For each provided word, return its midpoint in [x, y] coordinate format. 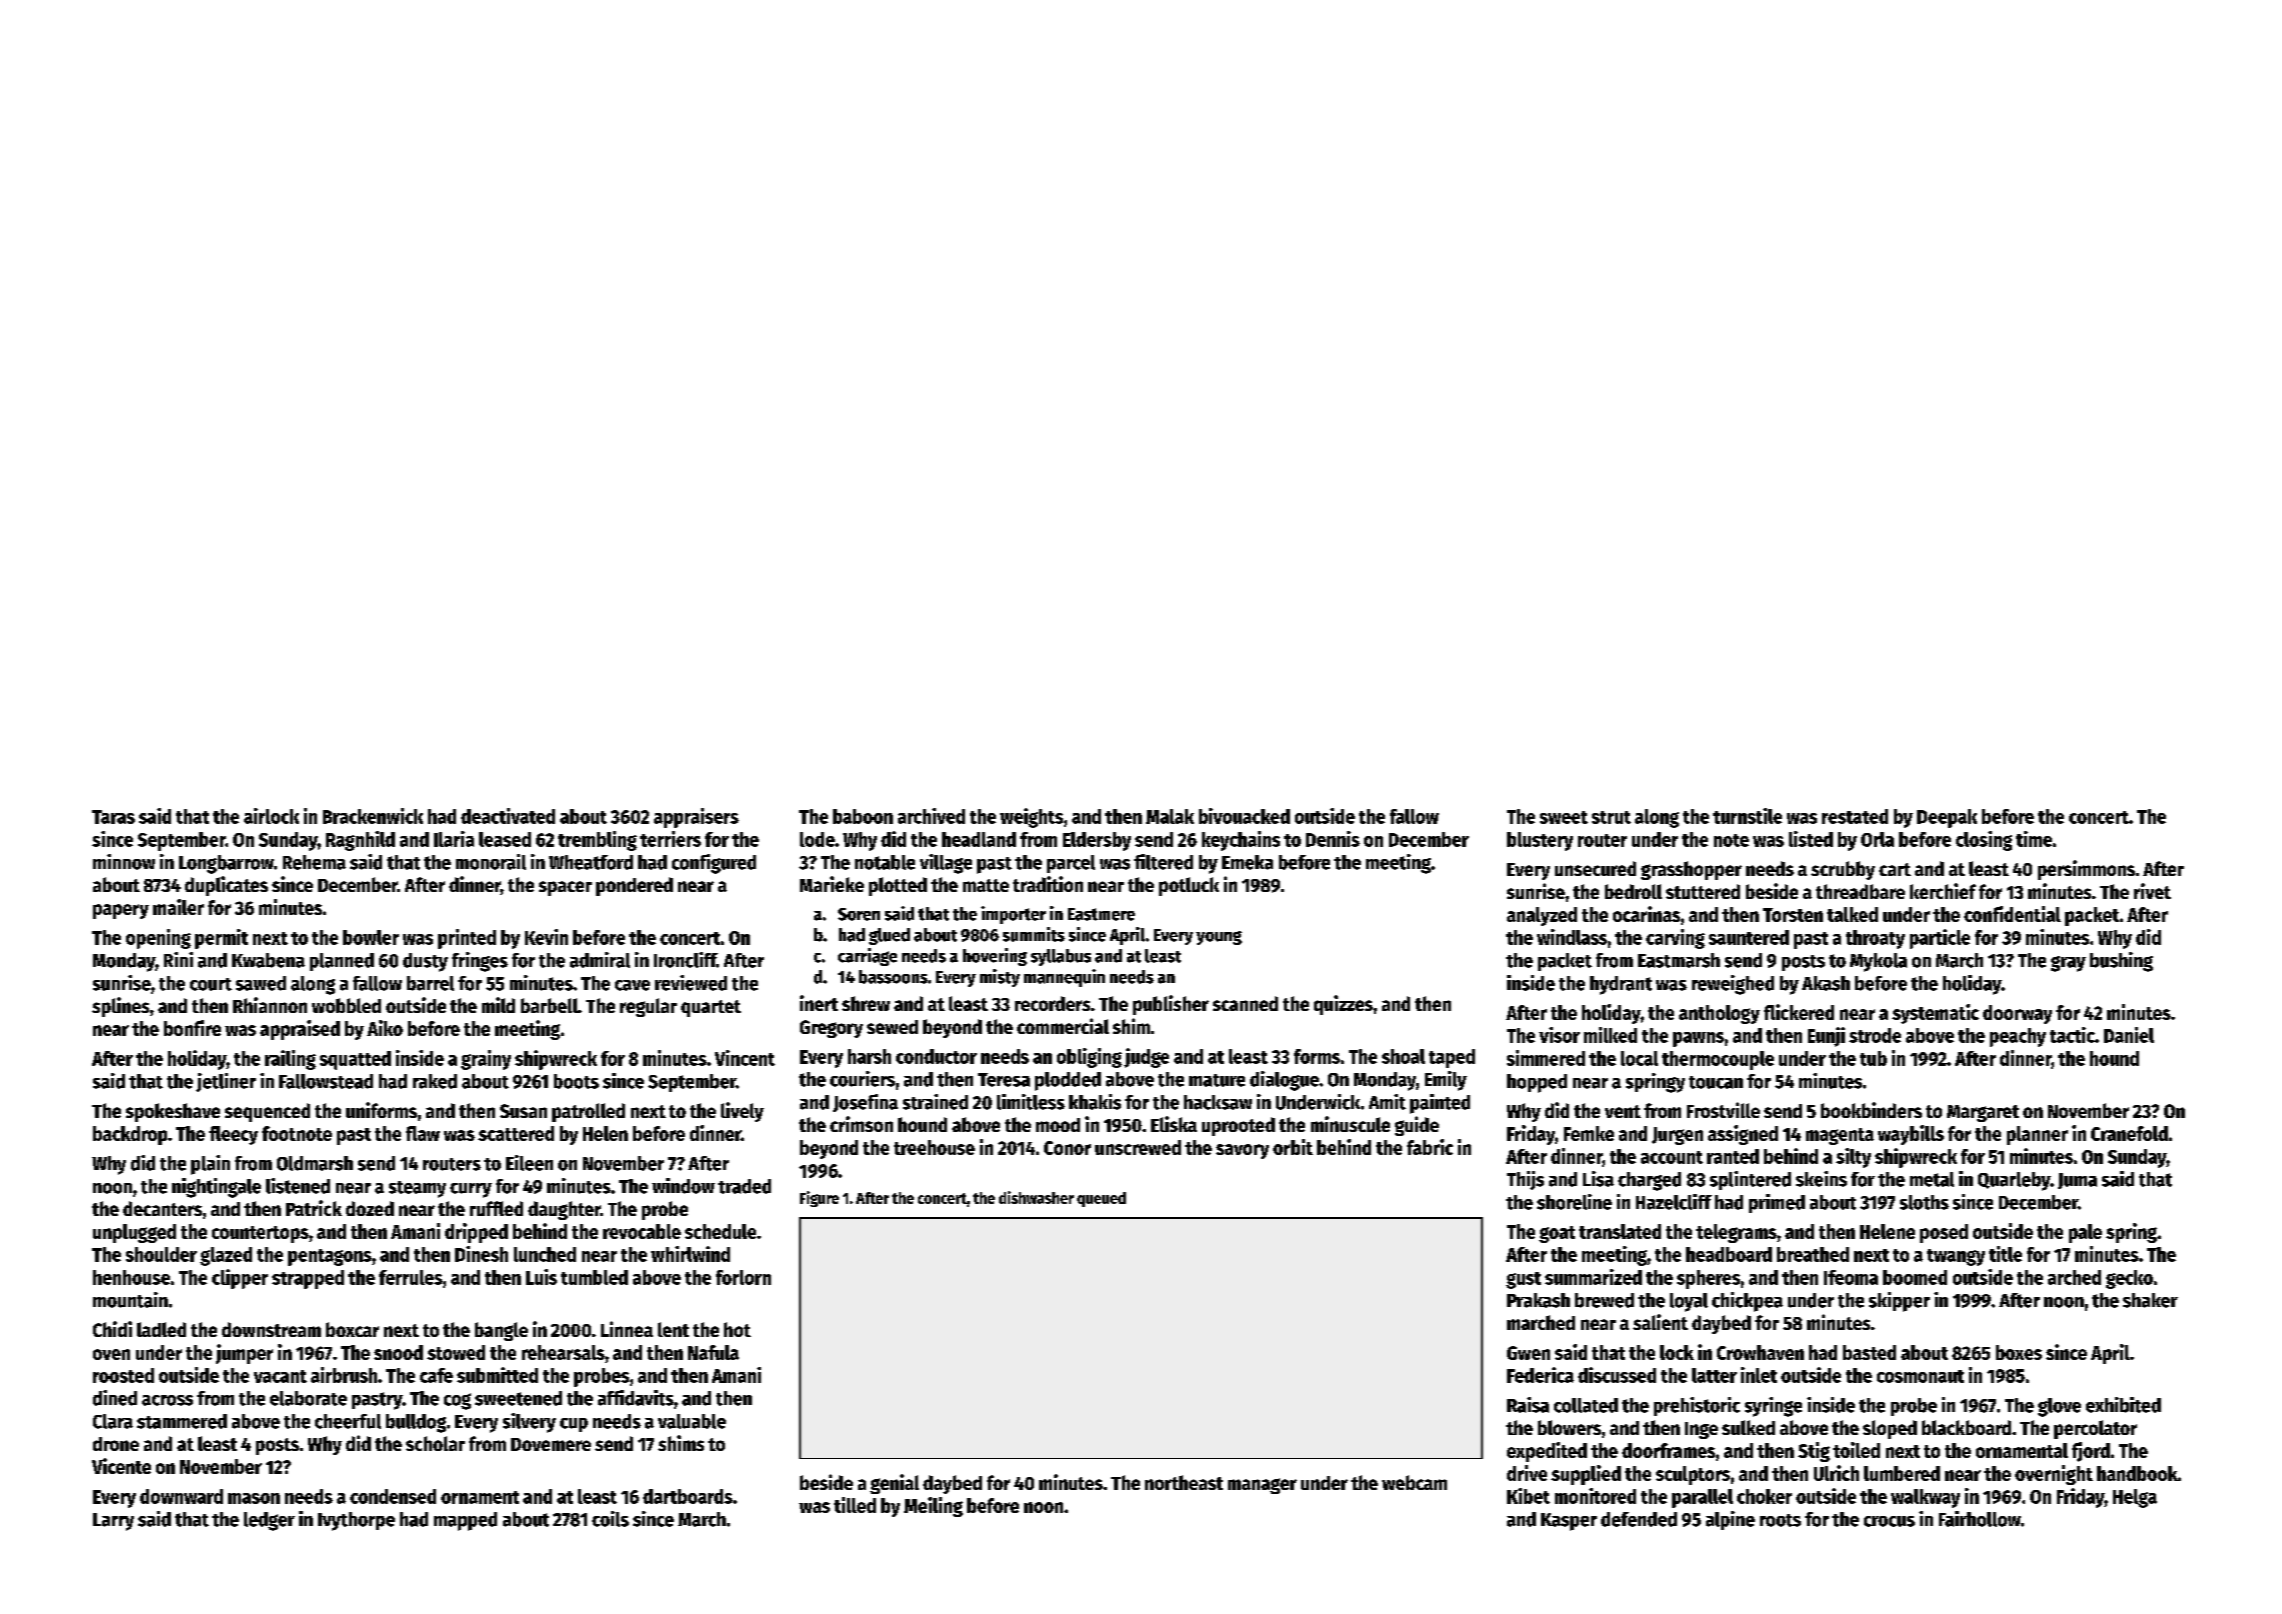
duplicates [226, 886]
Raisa [1528, 1405]
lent [673, 1329]
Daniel [2129, 1035]
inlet [1759, 1375]
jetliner [226, 1082]
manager [1262, 1486]
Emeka [1247, 862]
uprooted [1238, 1126]
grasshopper [1691, 870]
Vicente [121, 1466]
